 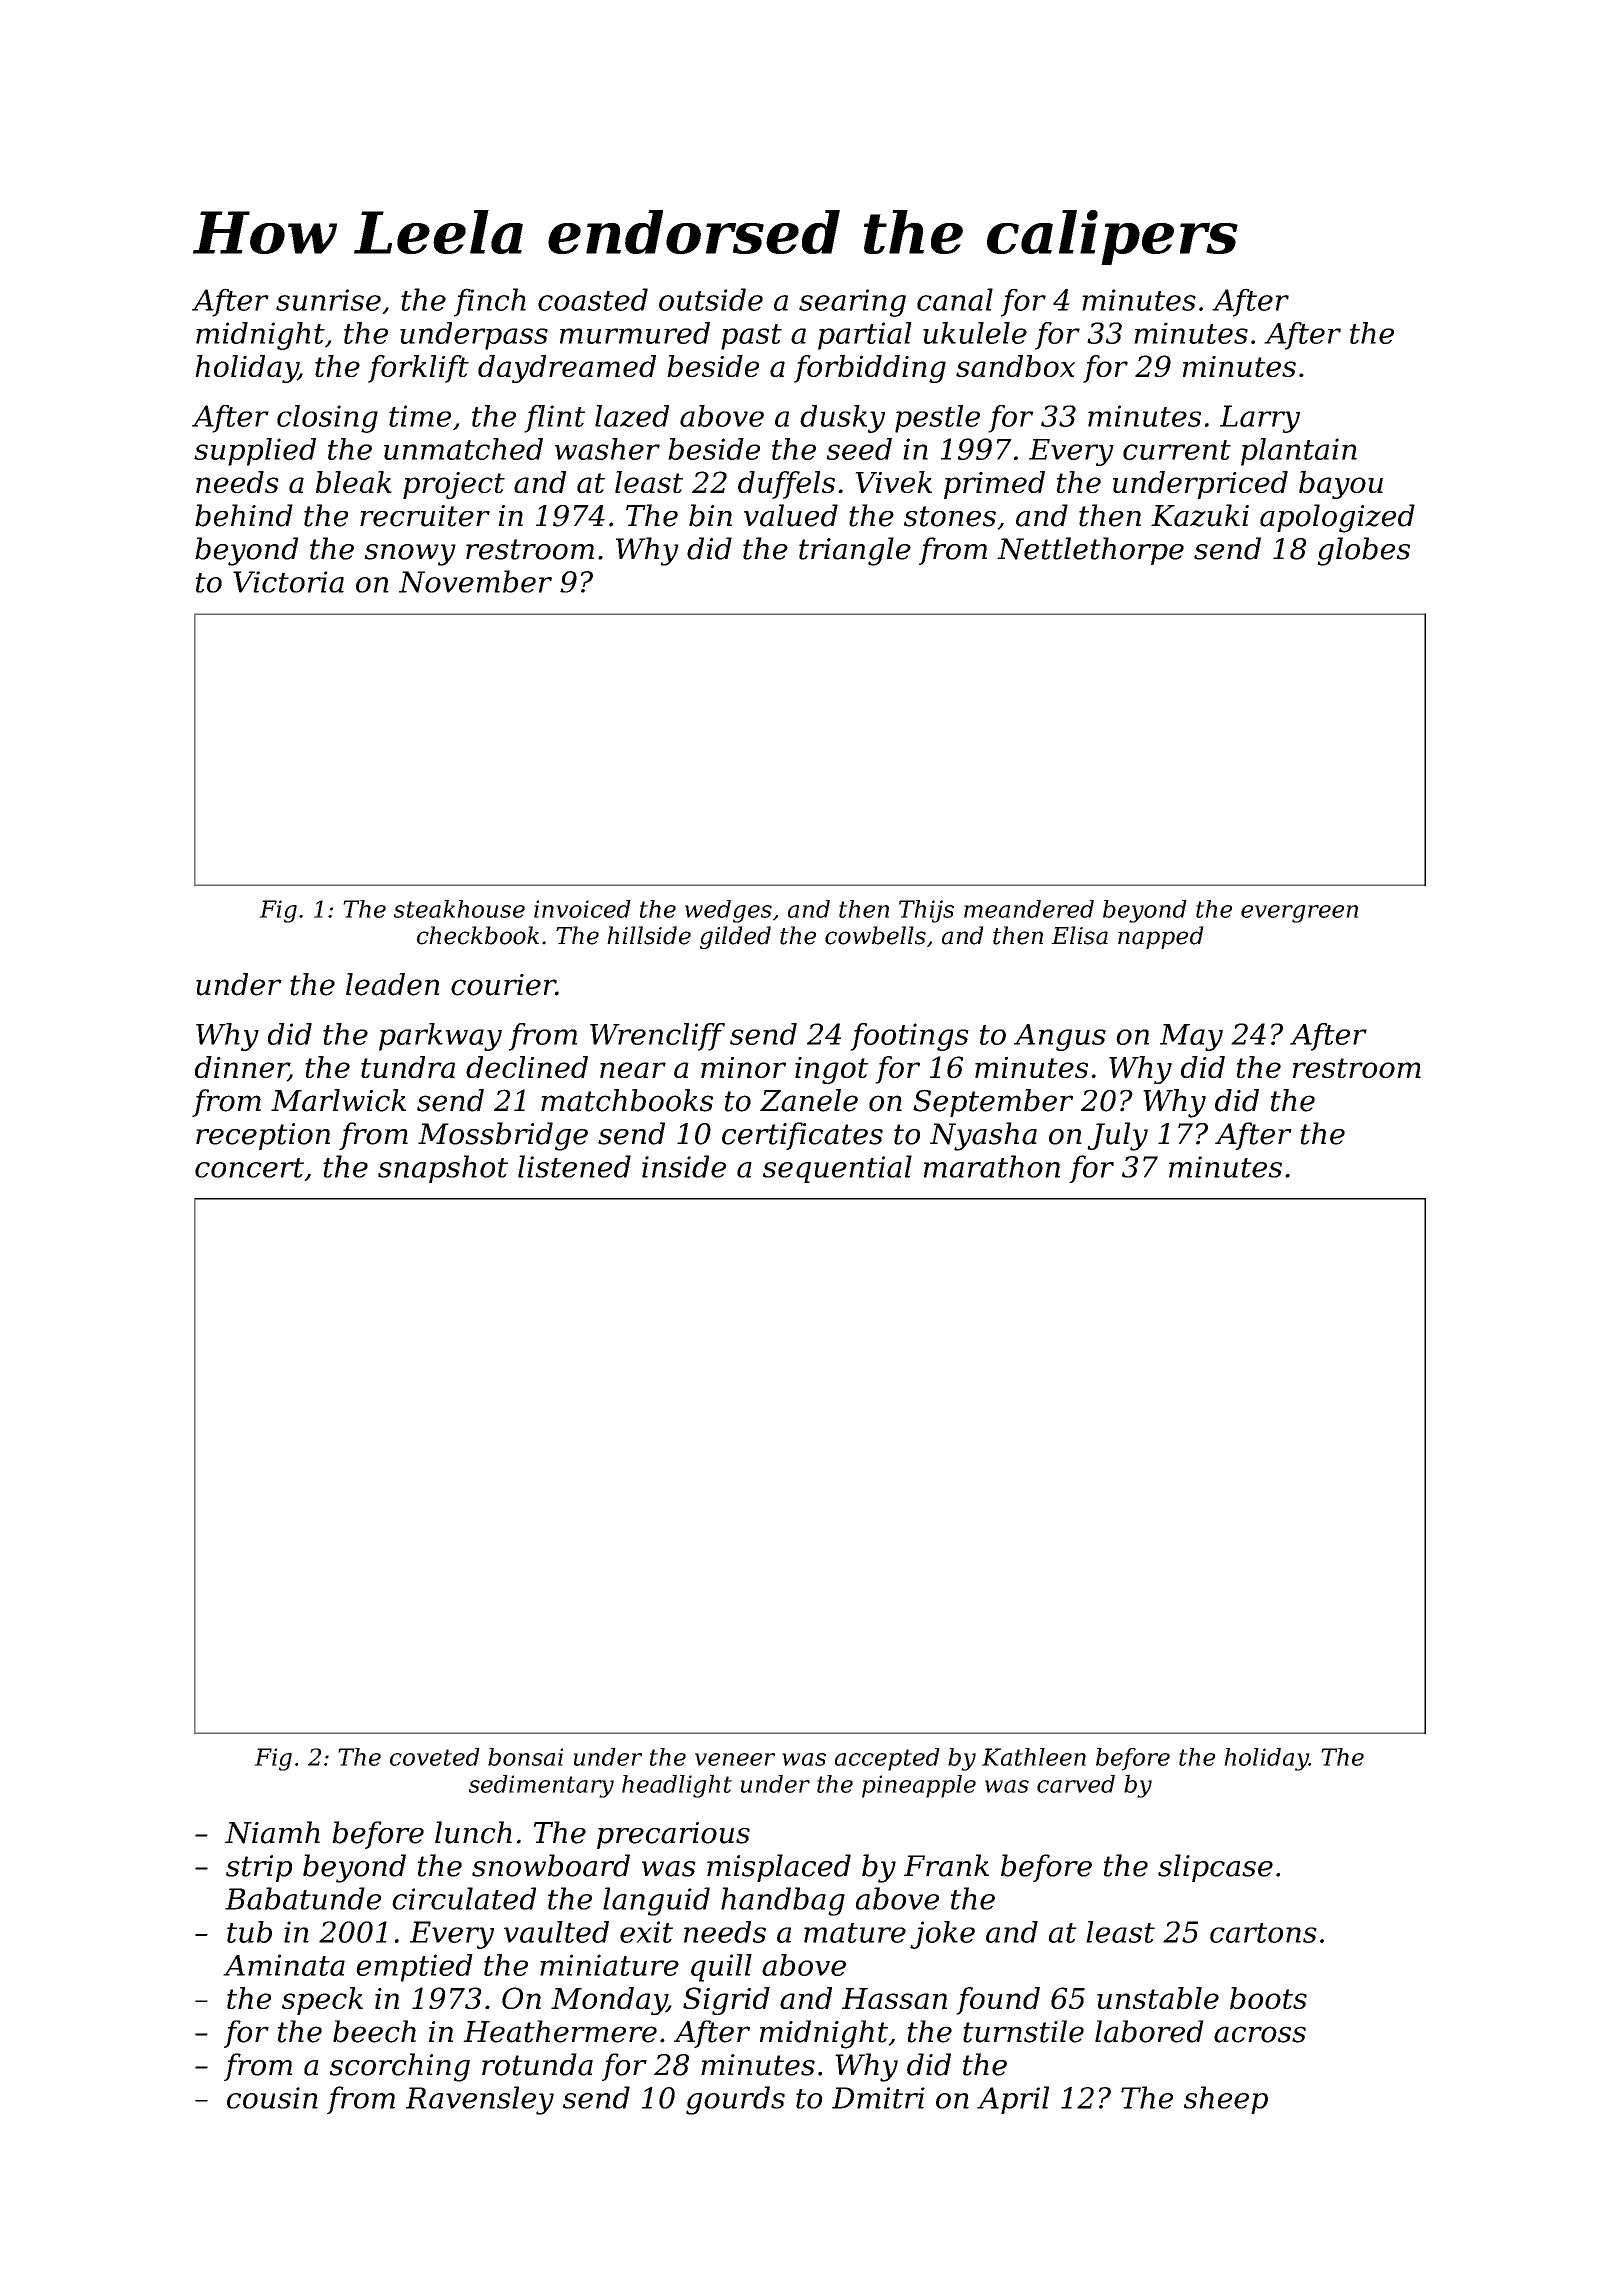 What do you see at coordinates (410, 555) in the document?
I see `snowy` at bounding box center [410, 555].
